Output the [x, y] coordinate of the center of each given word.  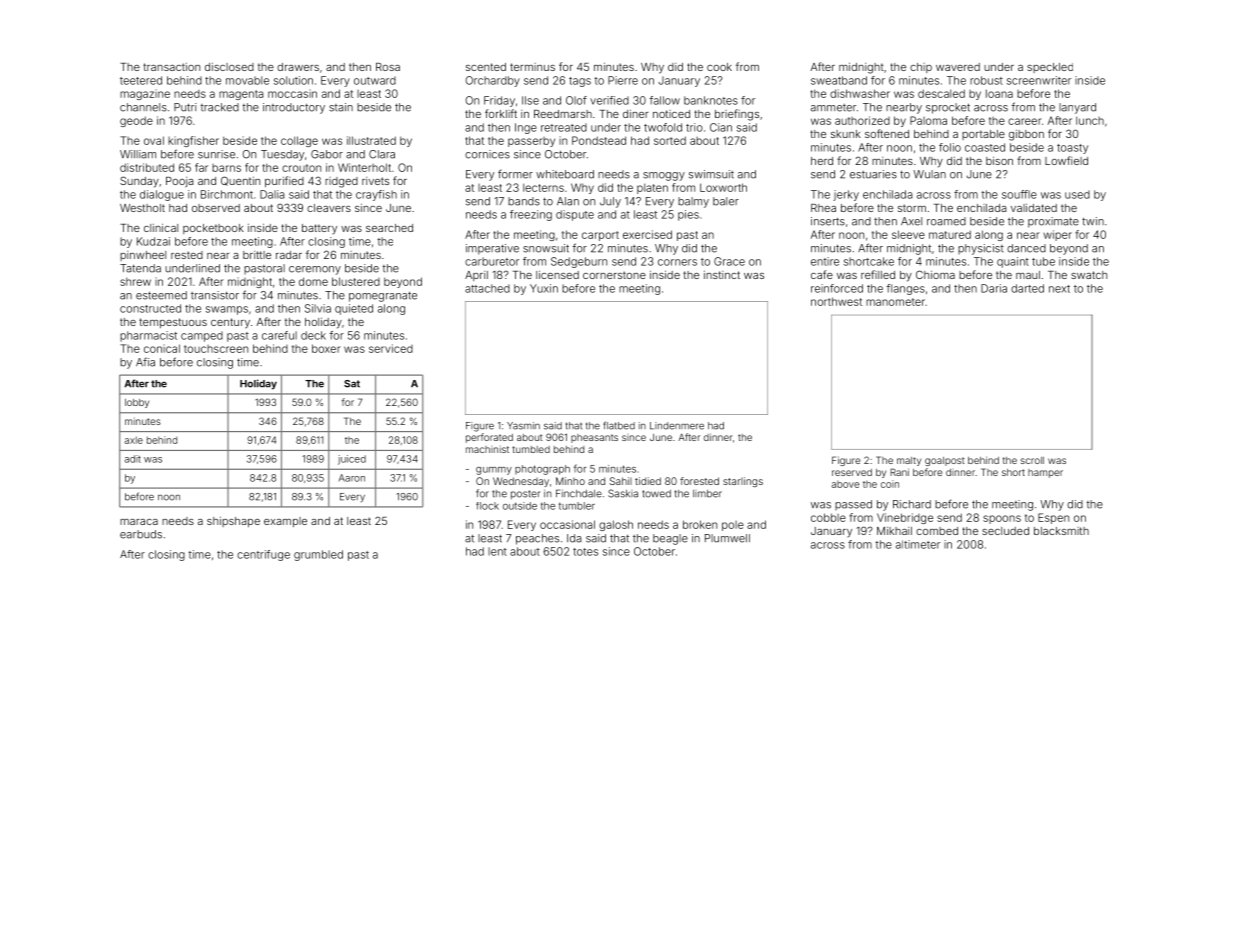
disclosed [229, 67]
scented [486, 67]
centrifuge [263, 555]
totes [585, 552]
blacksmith [1061, 531]
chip [921, 68]
